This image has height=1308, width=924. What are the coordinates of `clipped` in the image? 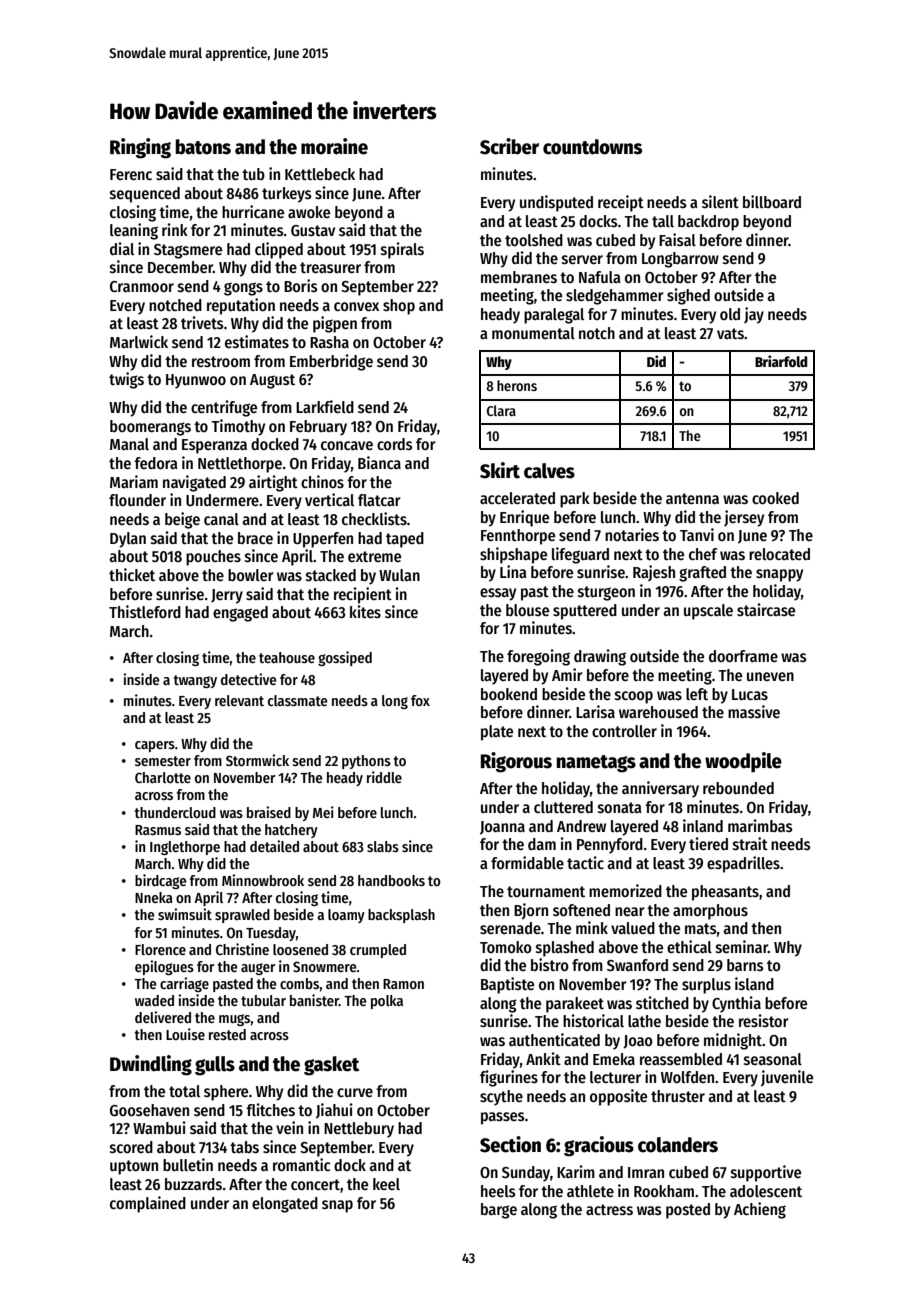 It's located at (279, 250).
